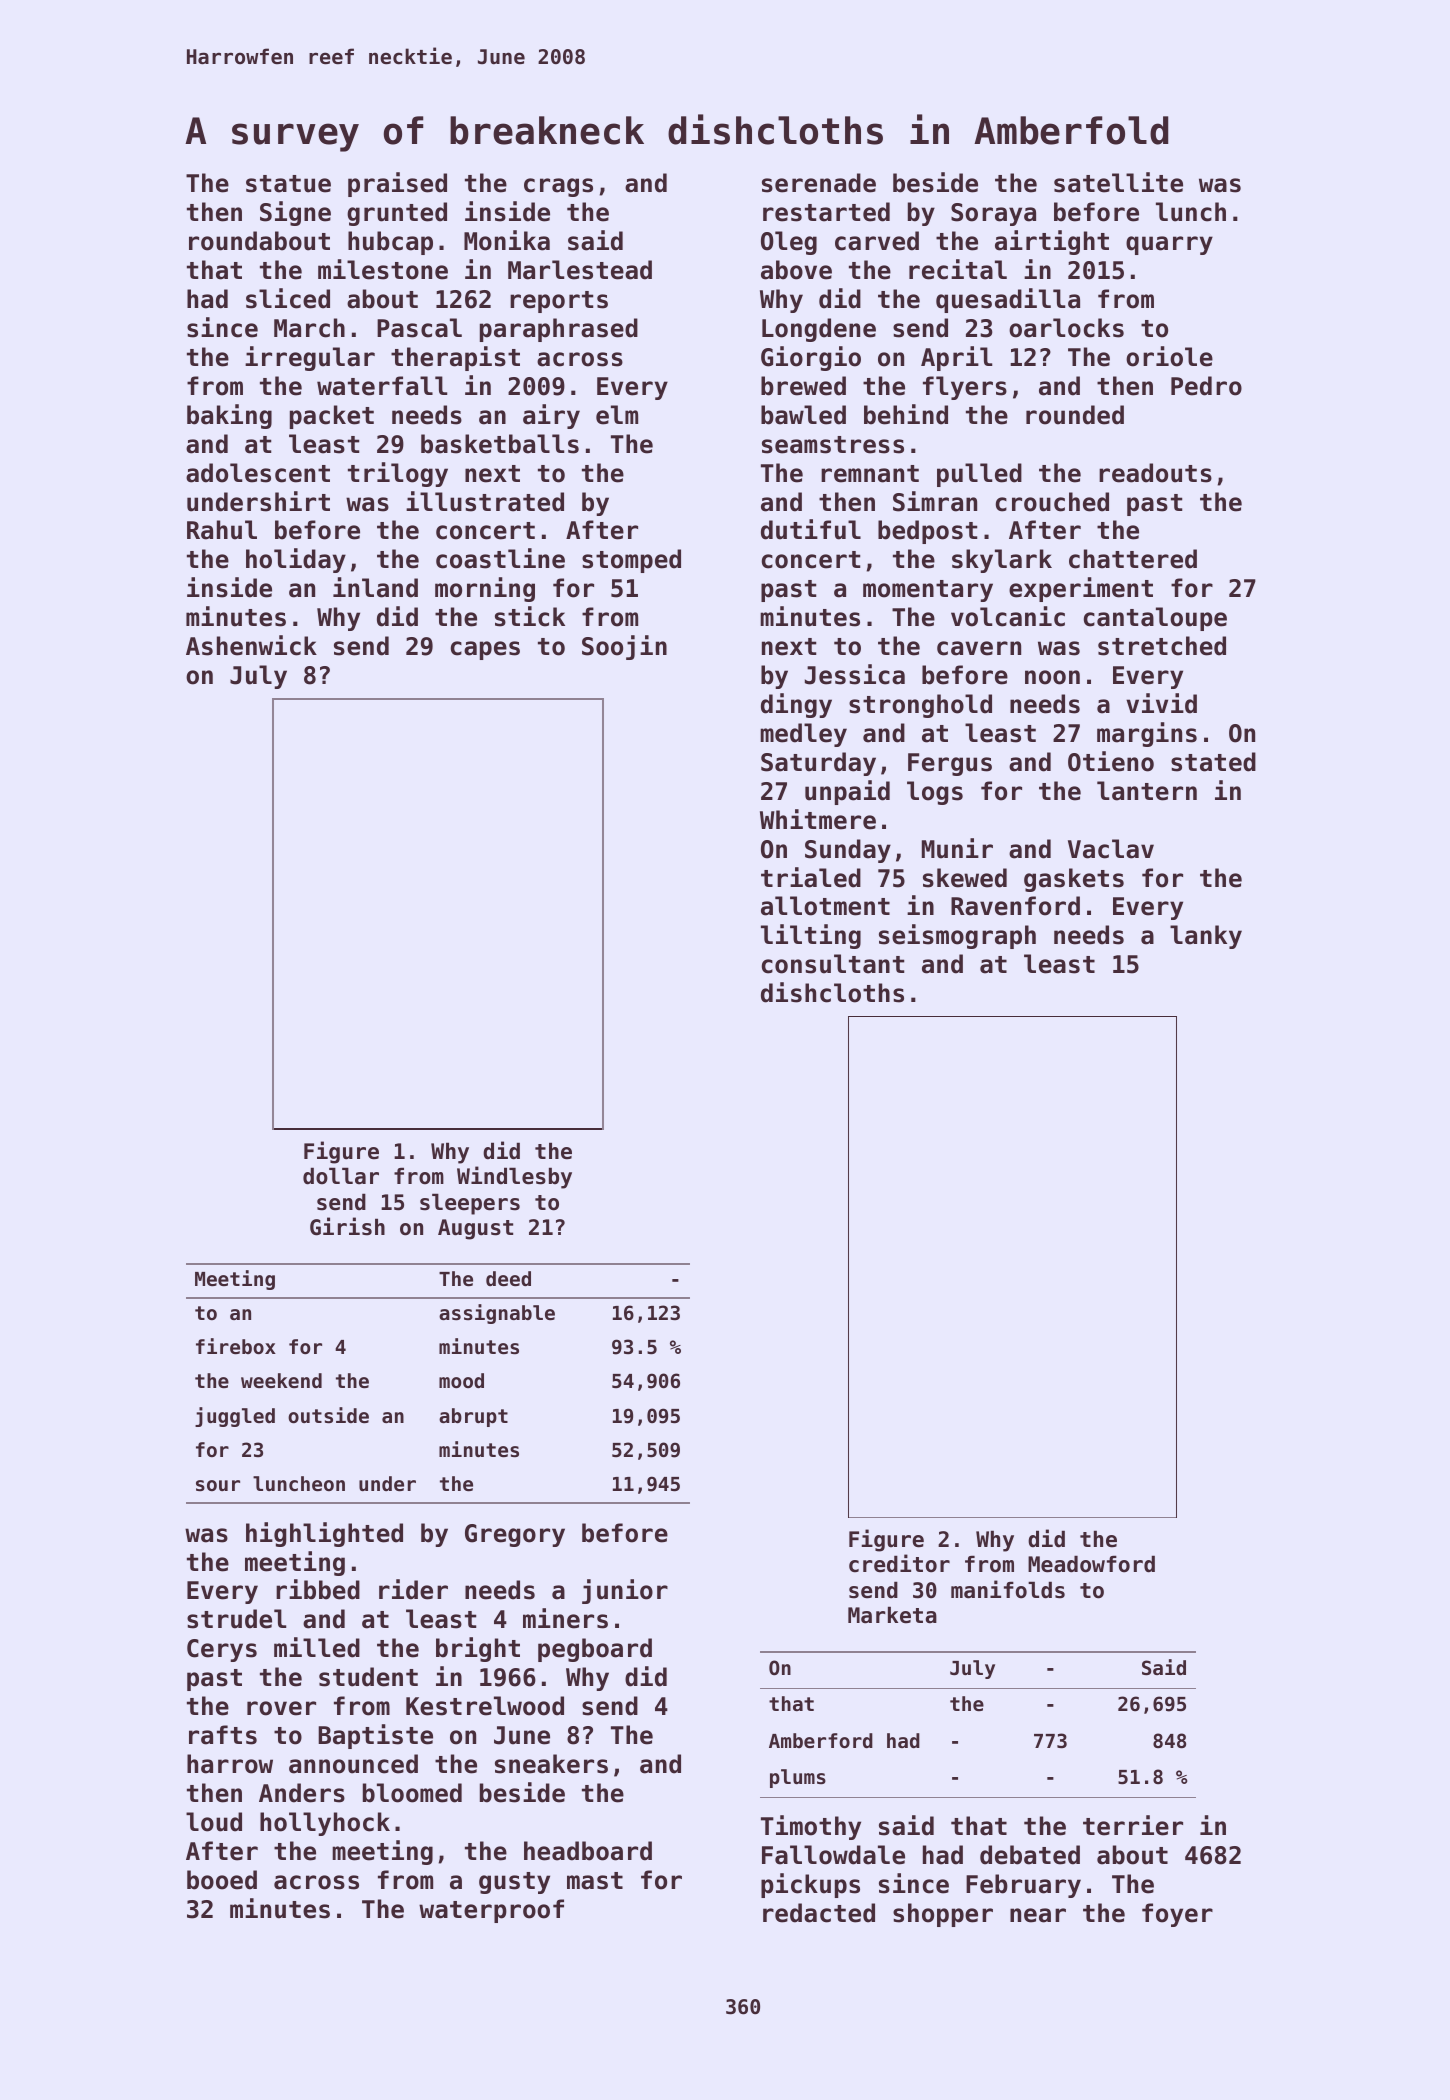  Describe the element at coordinates (625, 1591) in the screenshot. I see `junior` at that location.
